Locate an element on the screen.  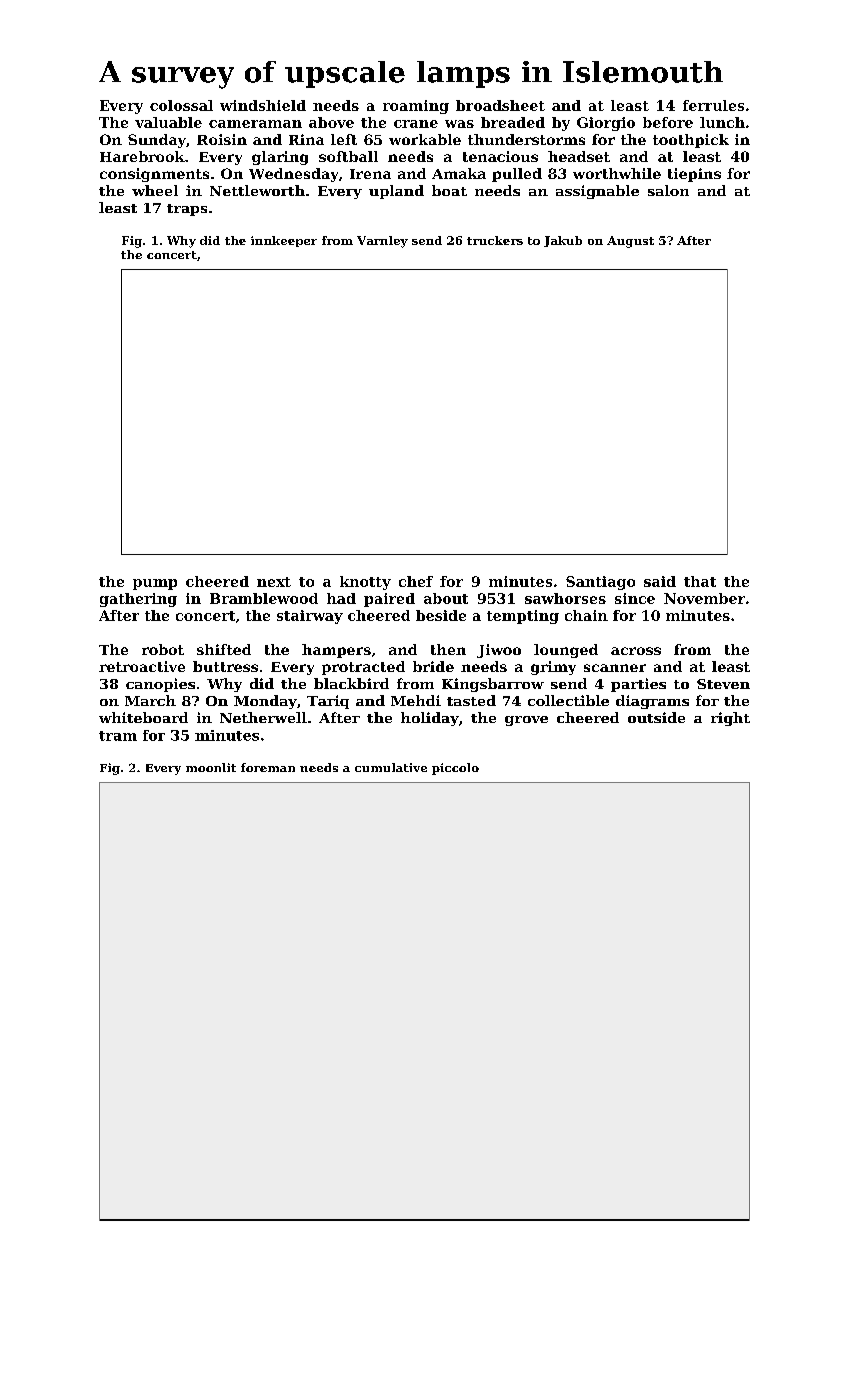
Santiago is located at coordinates (600, 583).
